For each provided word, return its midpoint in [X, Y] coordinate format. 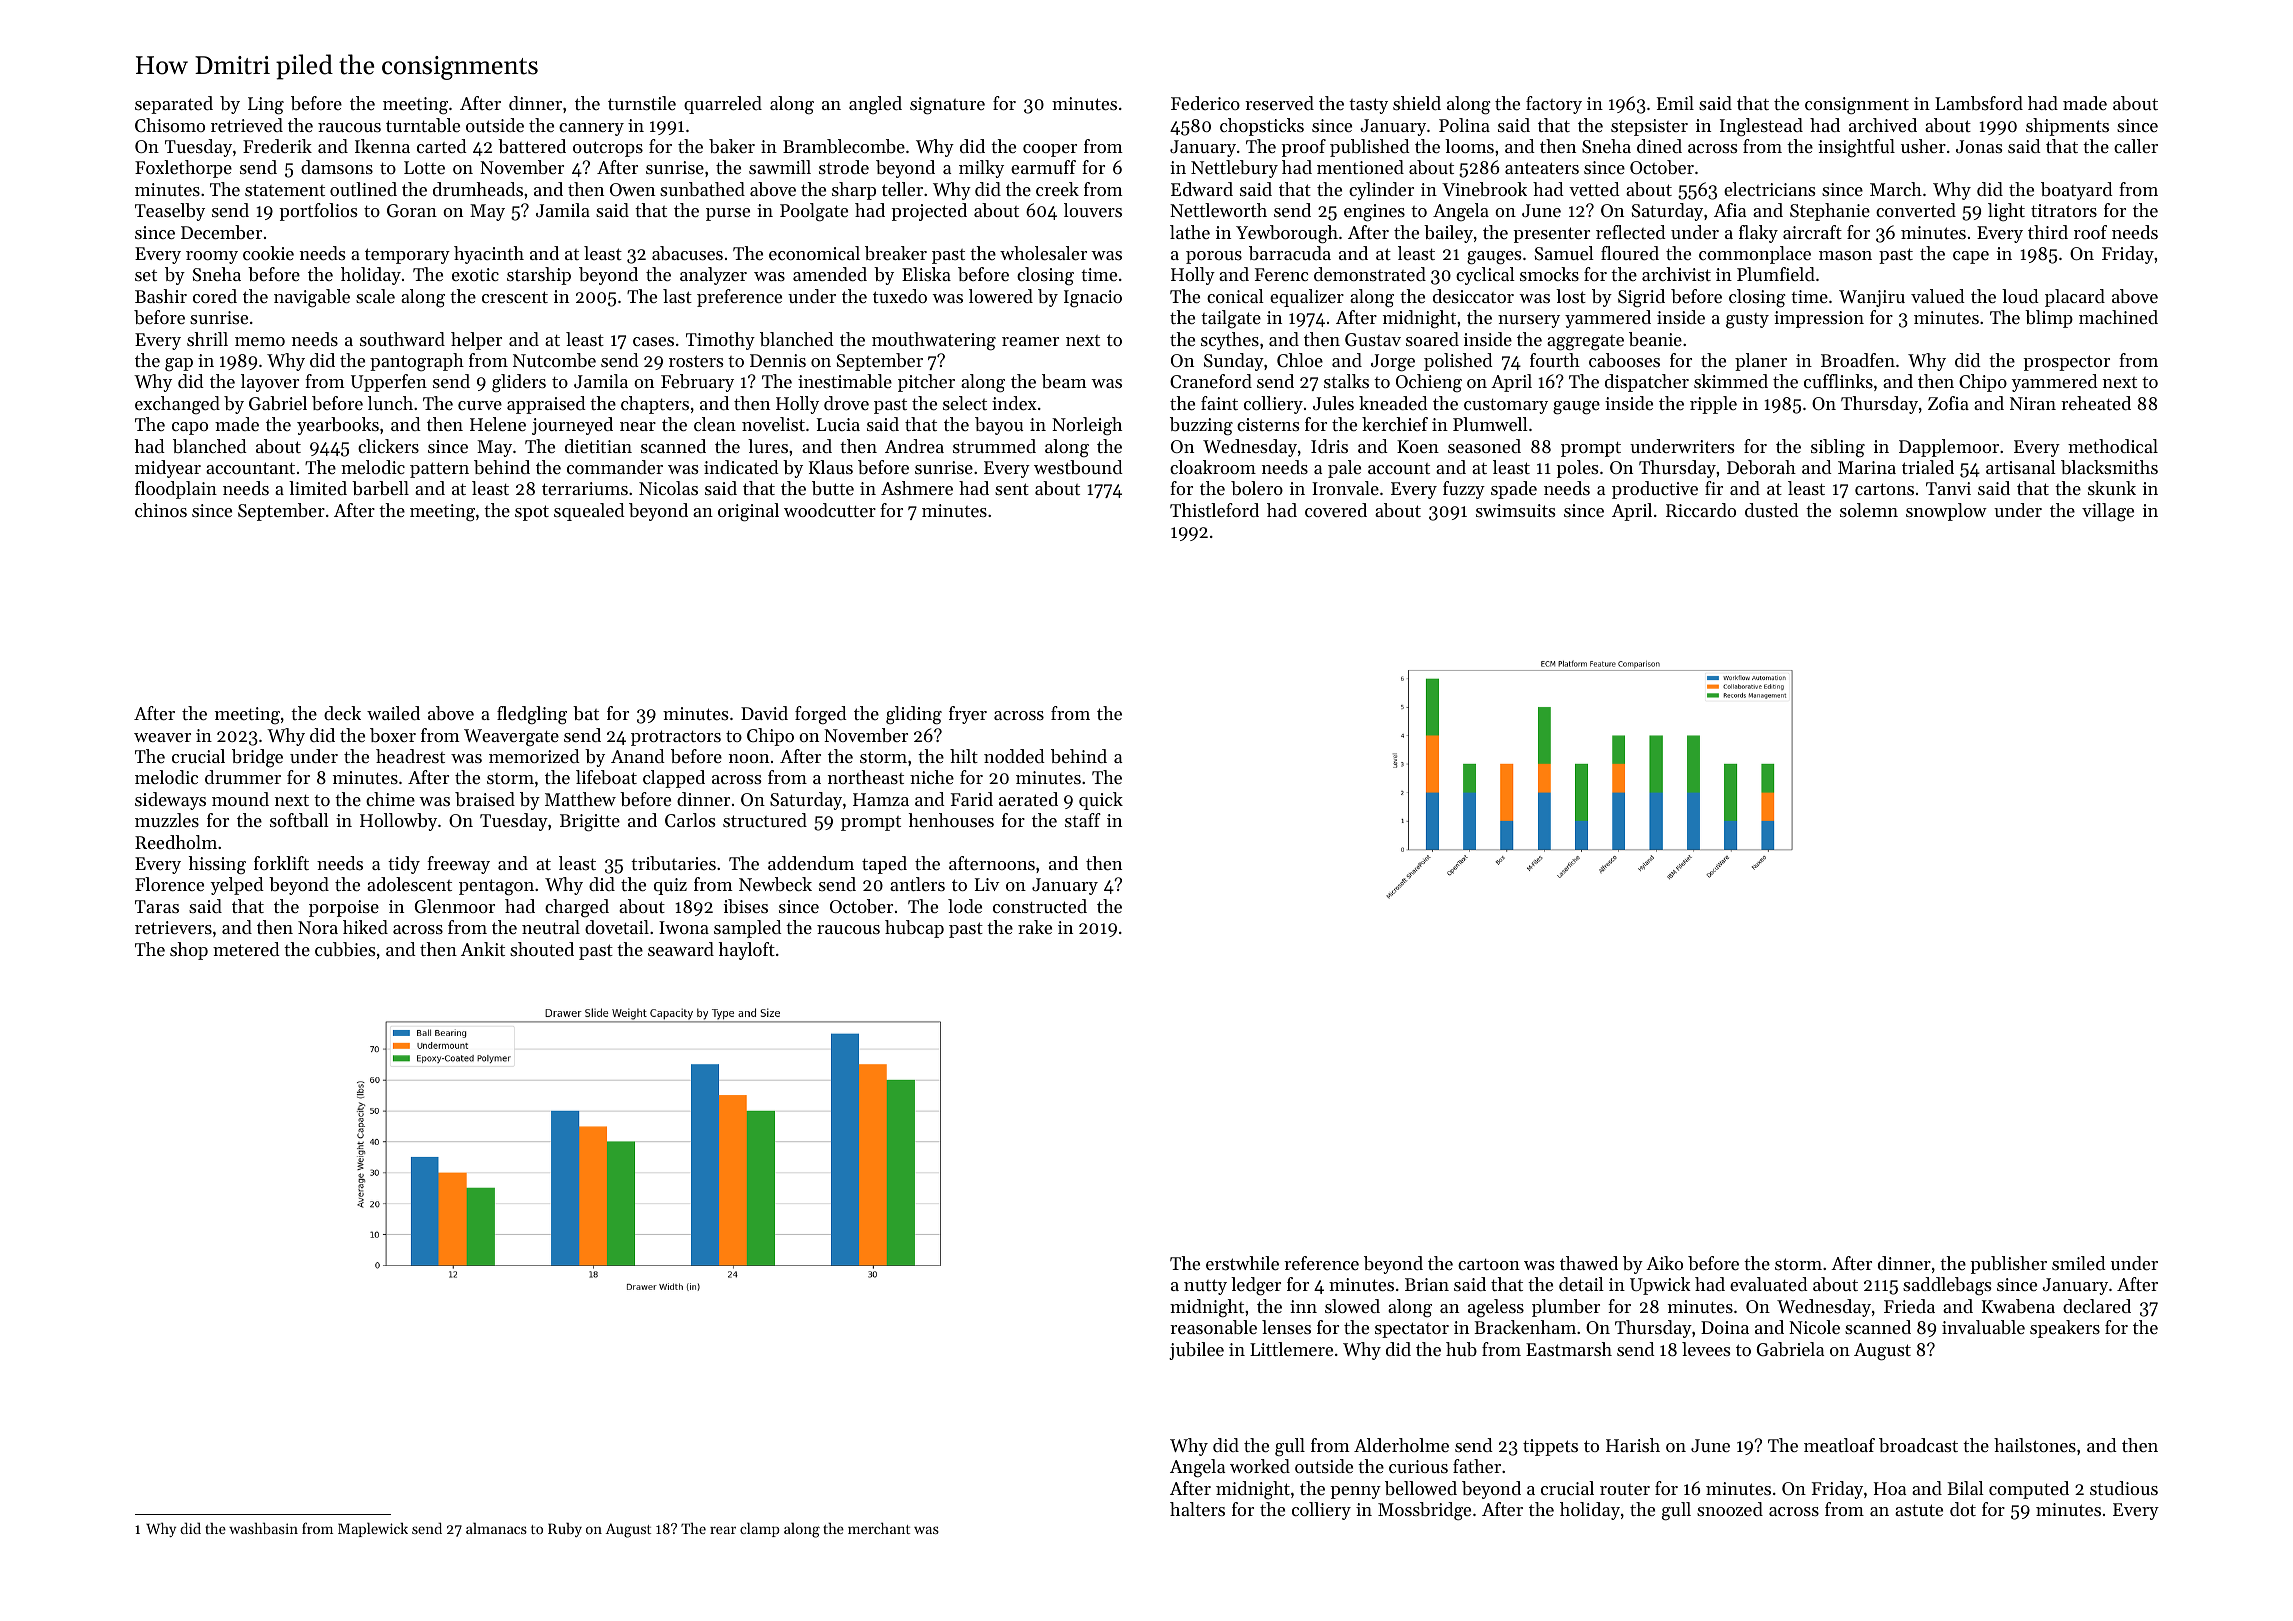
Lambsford [1979, 103]
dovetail [617, 927]
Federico [1205, 103]
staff [1083, 820]
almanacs [496, 1528]
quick [1101, 801]
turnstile [642, 103]
